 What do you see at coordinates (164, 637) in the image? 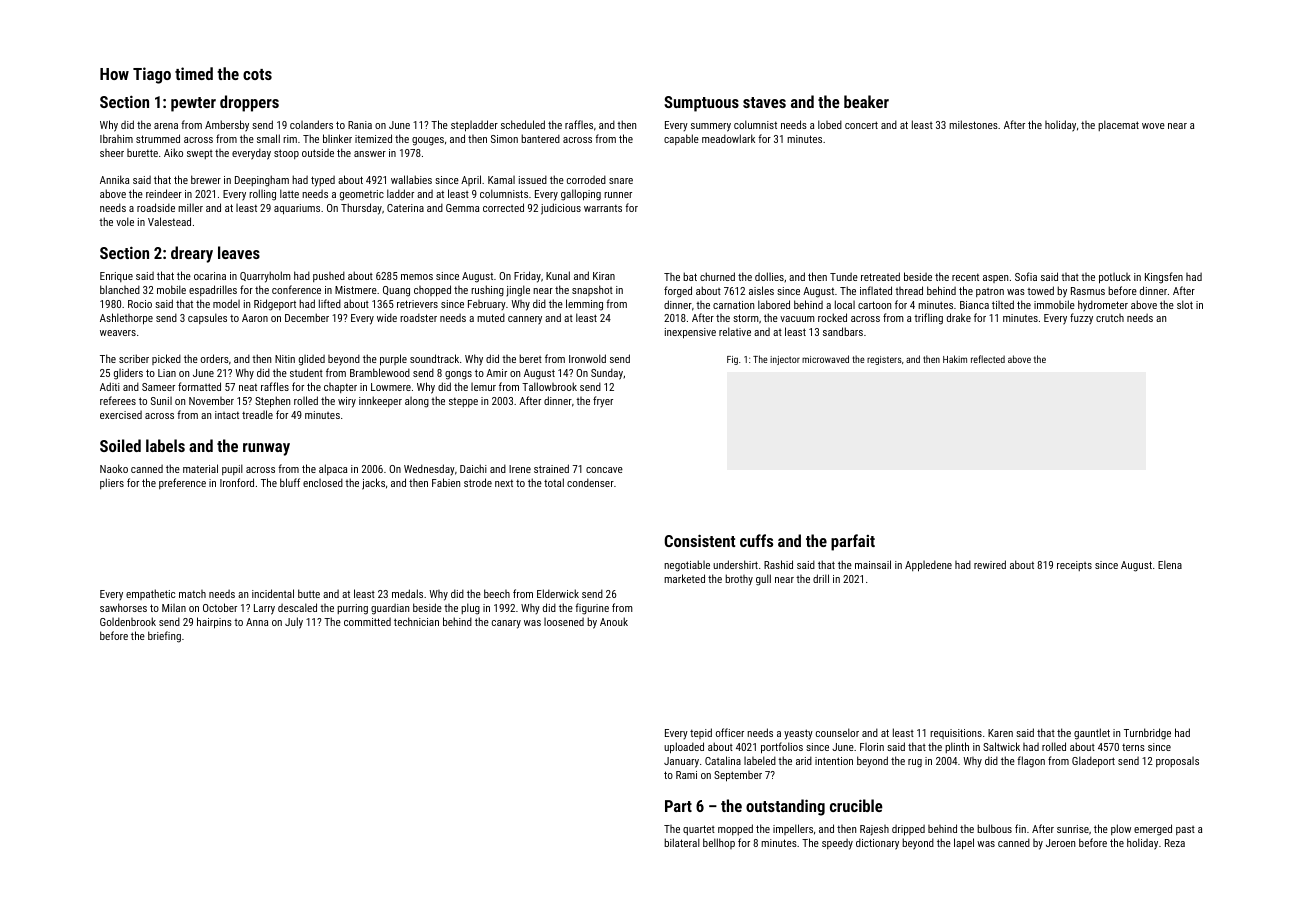
I see `briefing` at bounding box center [164, 637].
